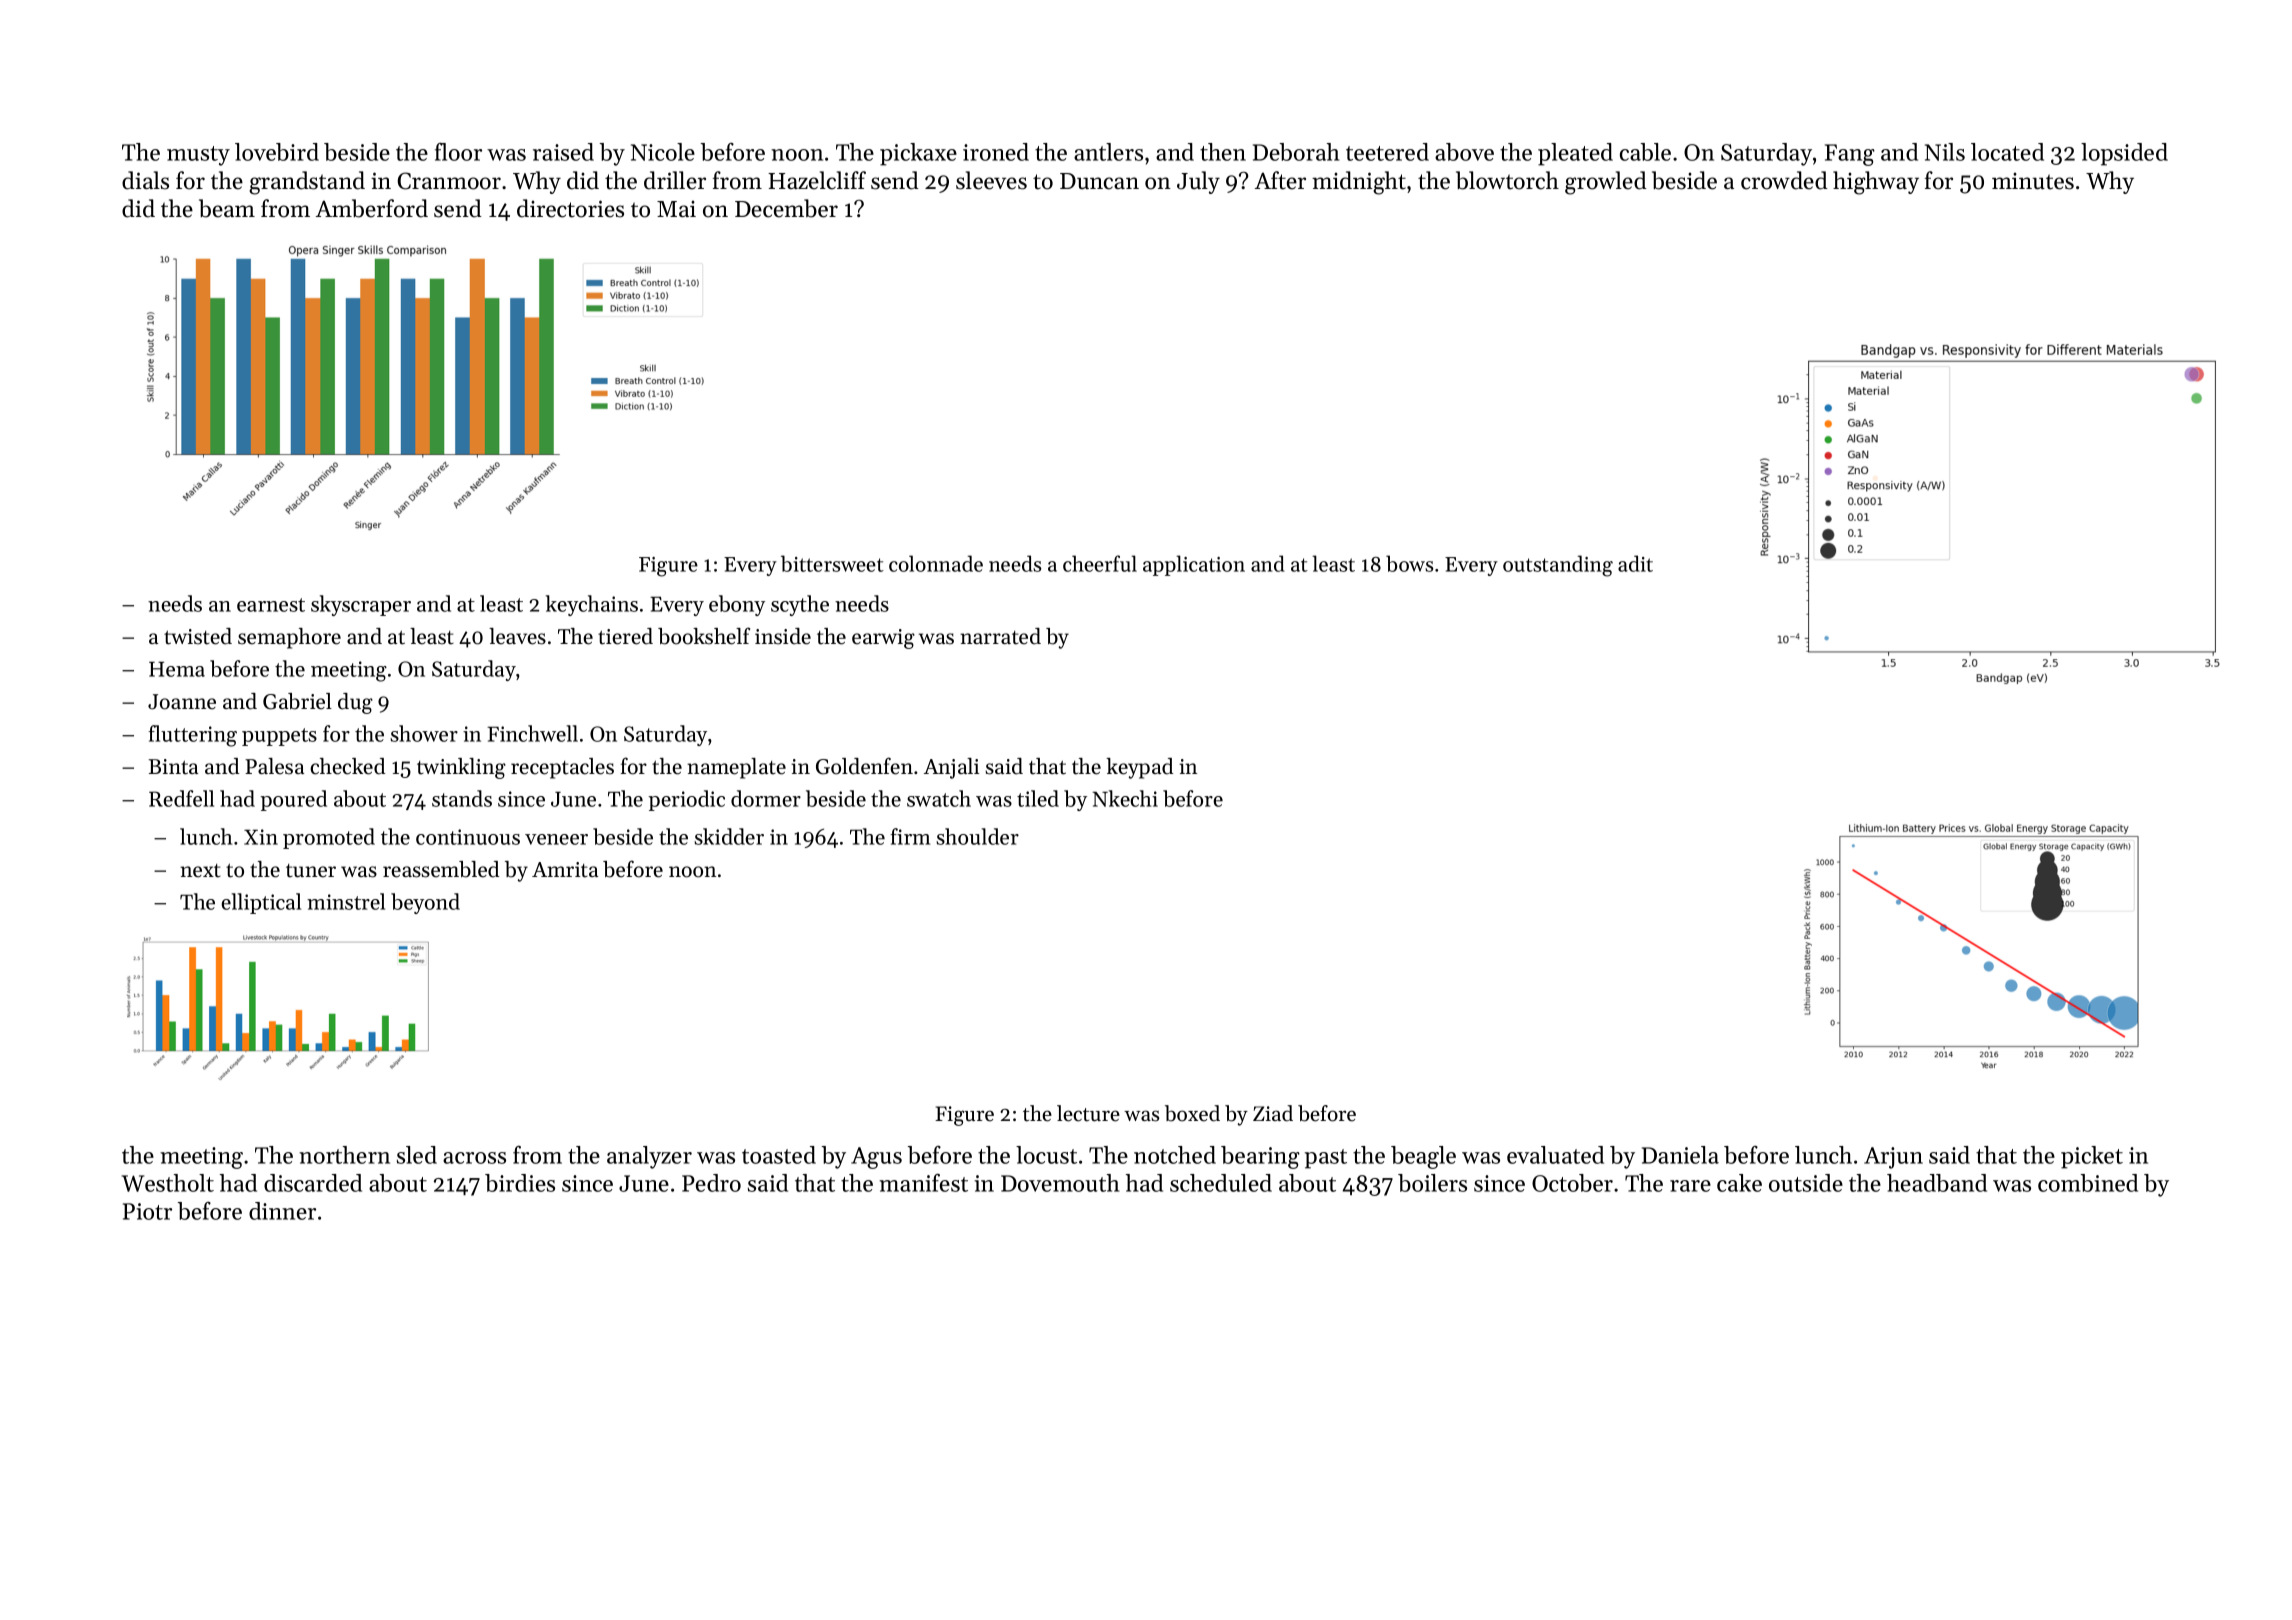 This screenshot has height=1620, width=2292. I want to click on Amrita, so click(565, 870).
